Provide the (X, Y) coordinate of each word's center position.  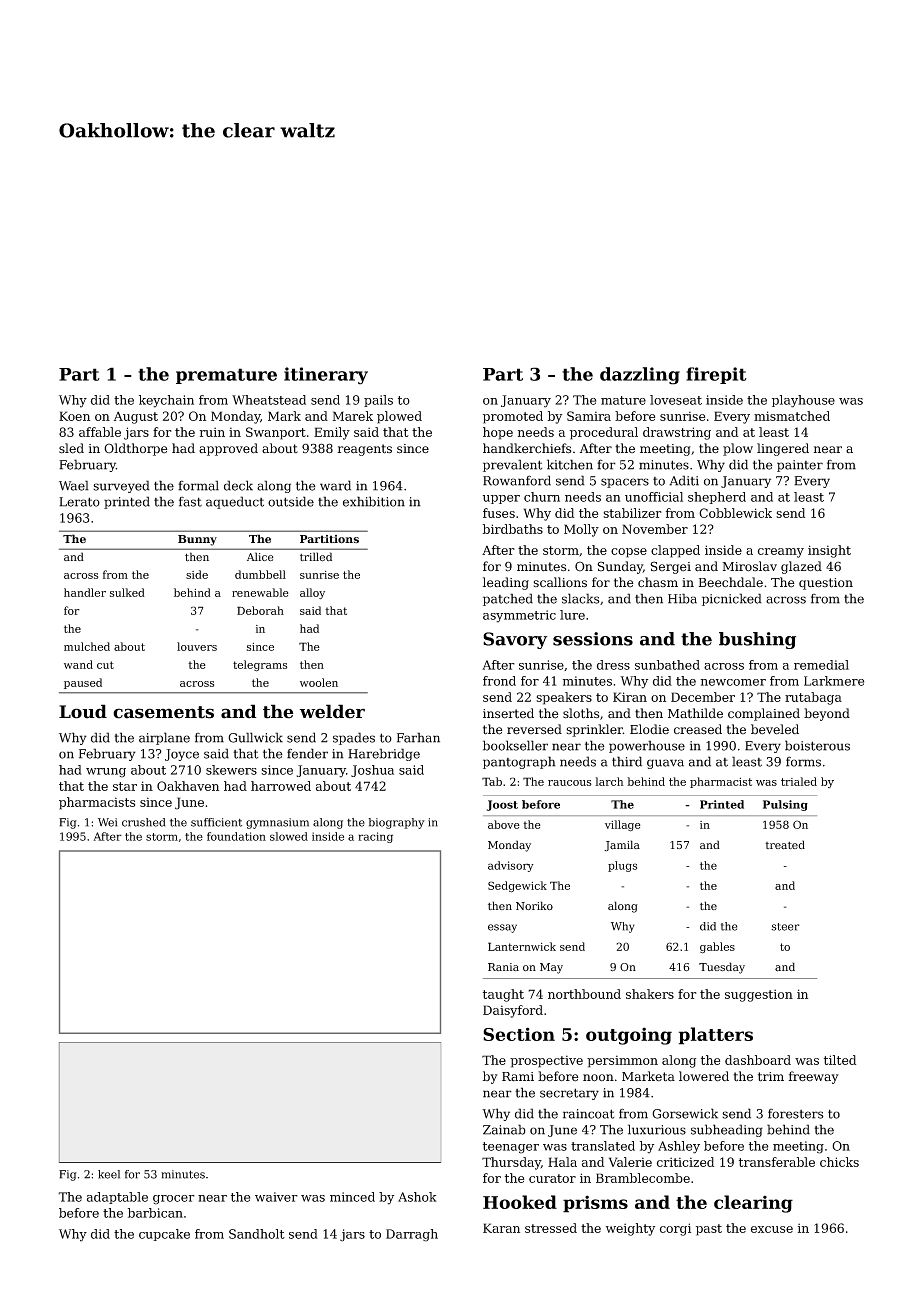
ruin (212, 432)
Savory (515, 640)
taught (503, 995)
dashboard (758, 1060)
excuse (772, 1229)
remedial (821, 665)
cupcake (164, 1235)
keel (109, 1174)
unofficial (654, 497)
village (623, 826)
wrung (106, 773)
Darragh (412, 1235)
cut (105, 665)
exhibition (374, 501)
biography (396, 823)
